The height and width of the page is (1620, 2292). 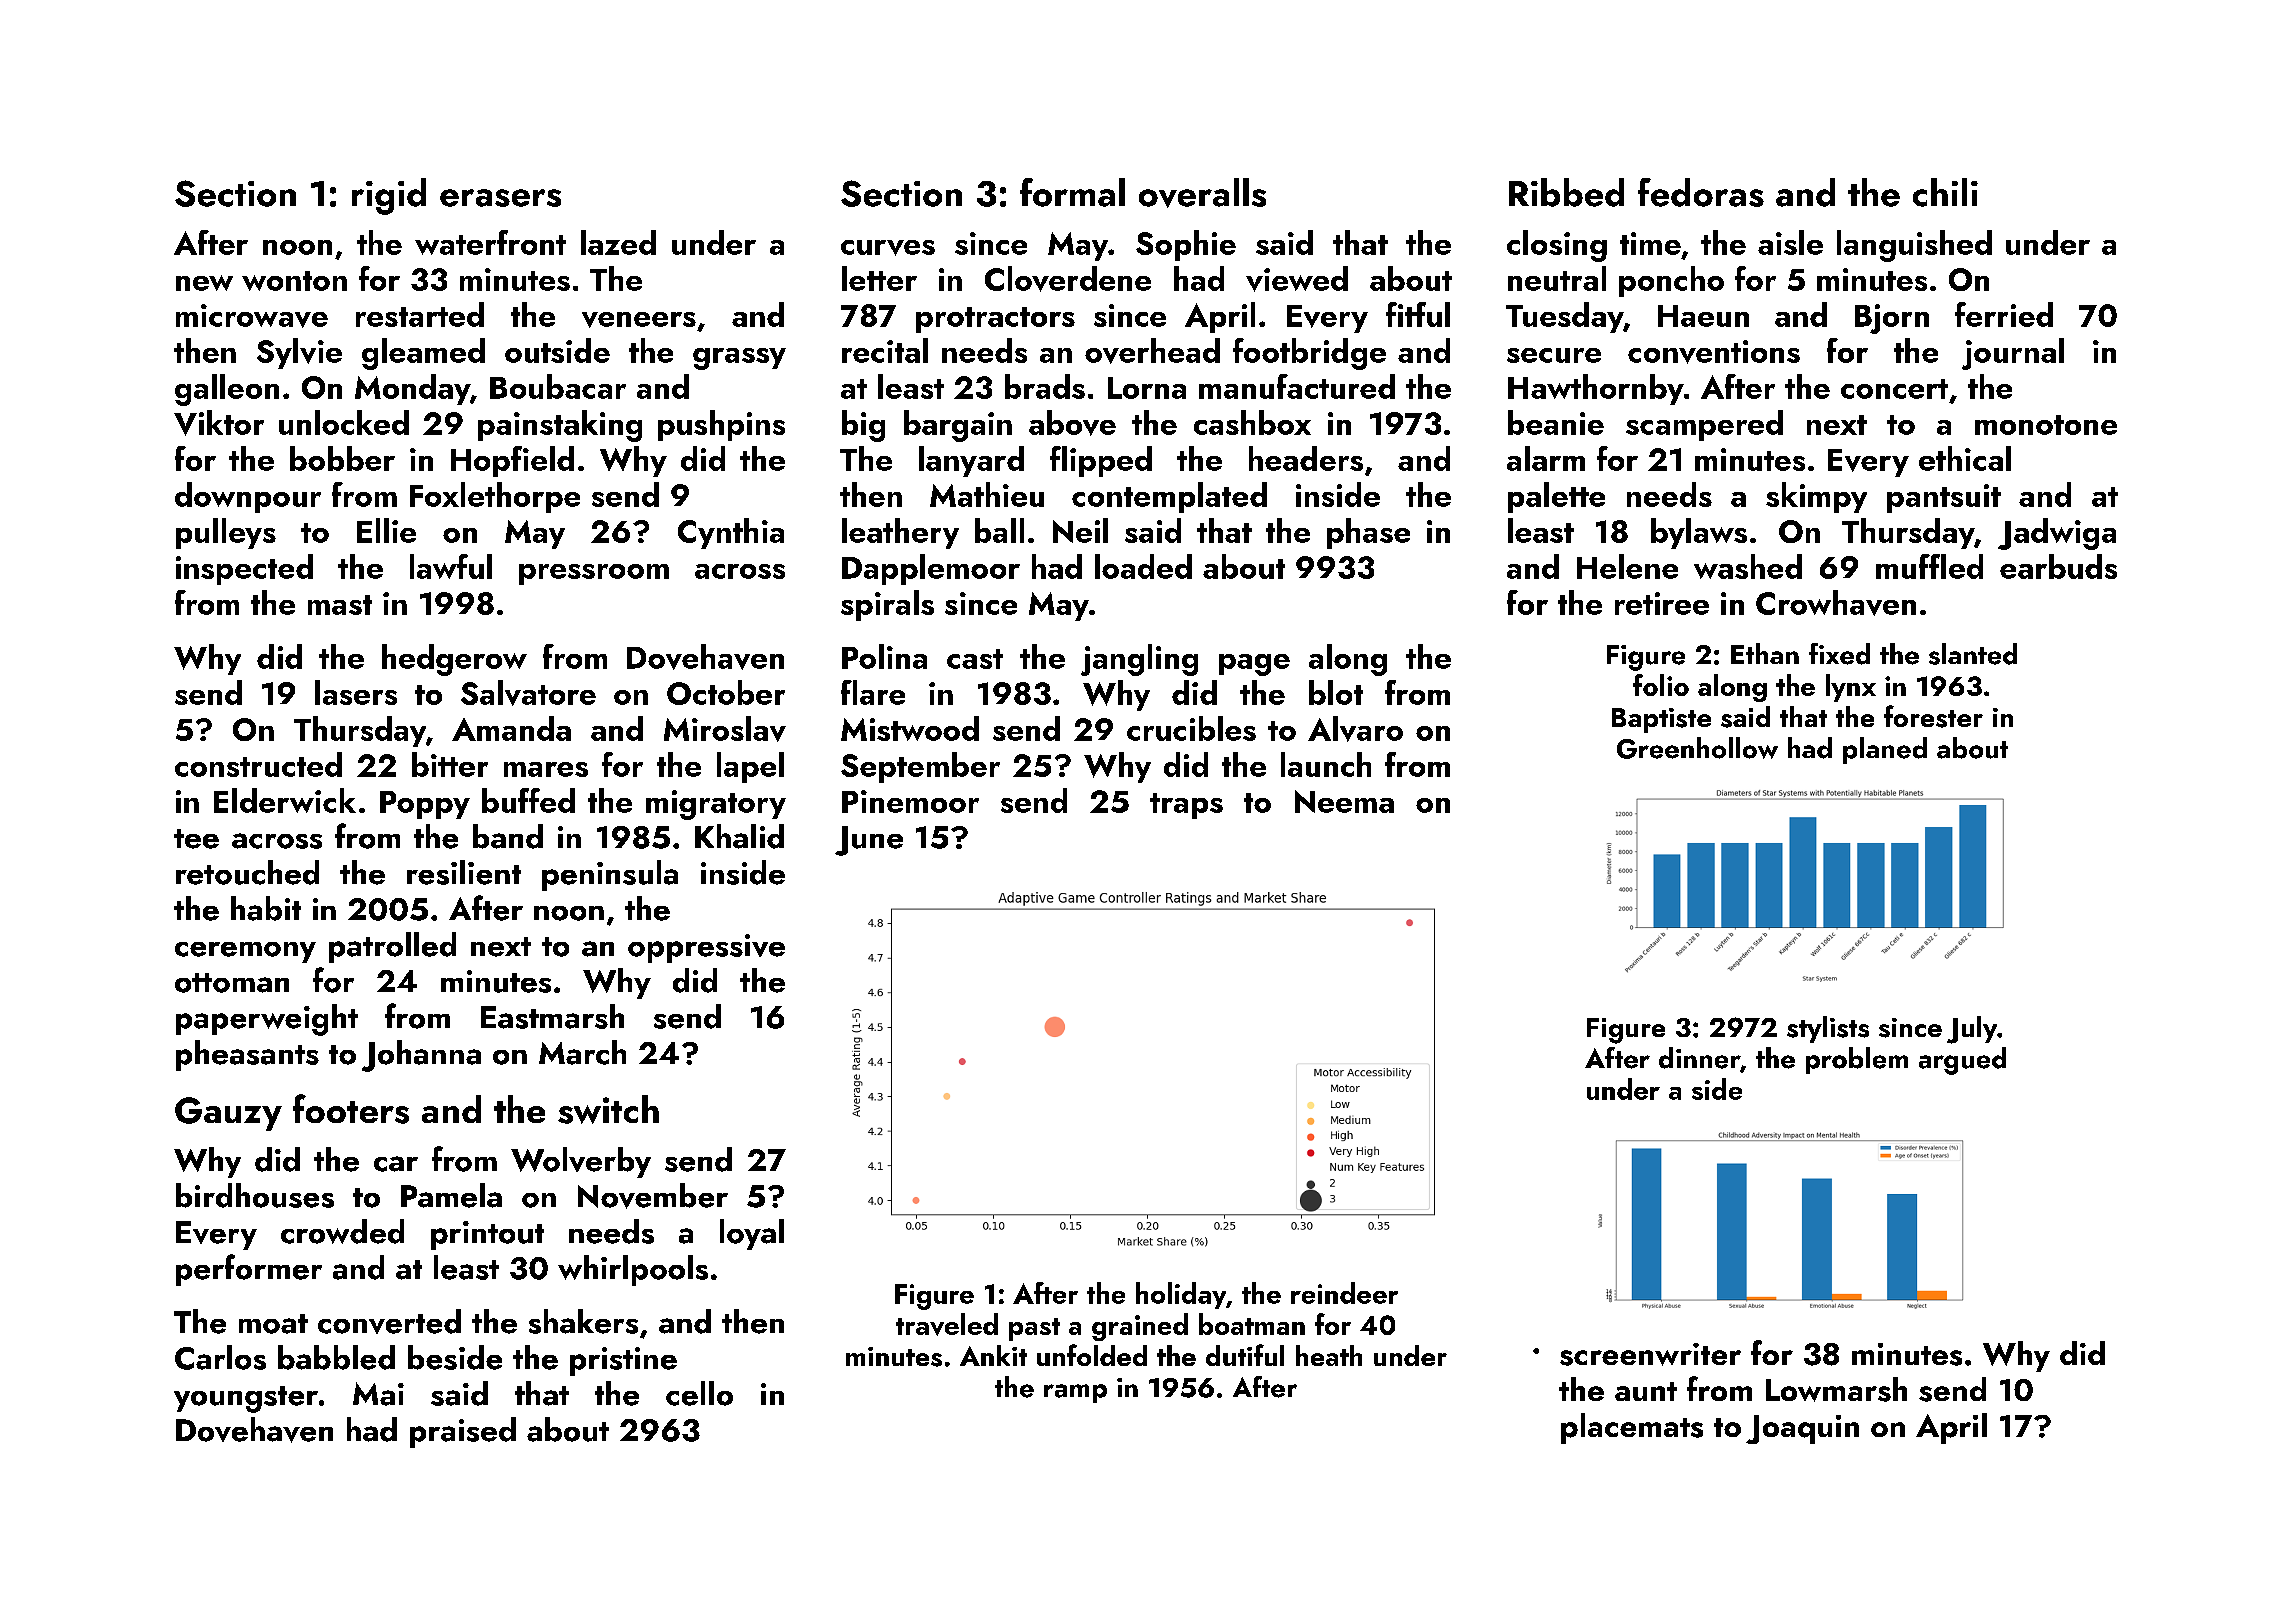 What do you see at coordinates (552, 1016) in the page?
I see `Eastmarsh` at bounding box center [552, 1016].
